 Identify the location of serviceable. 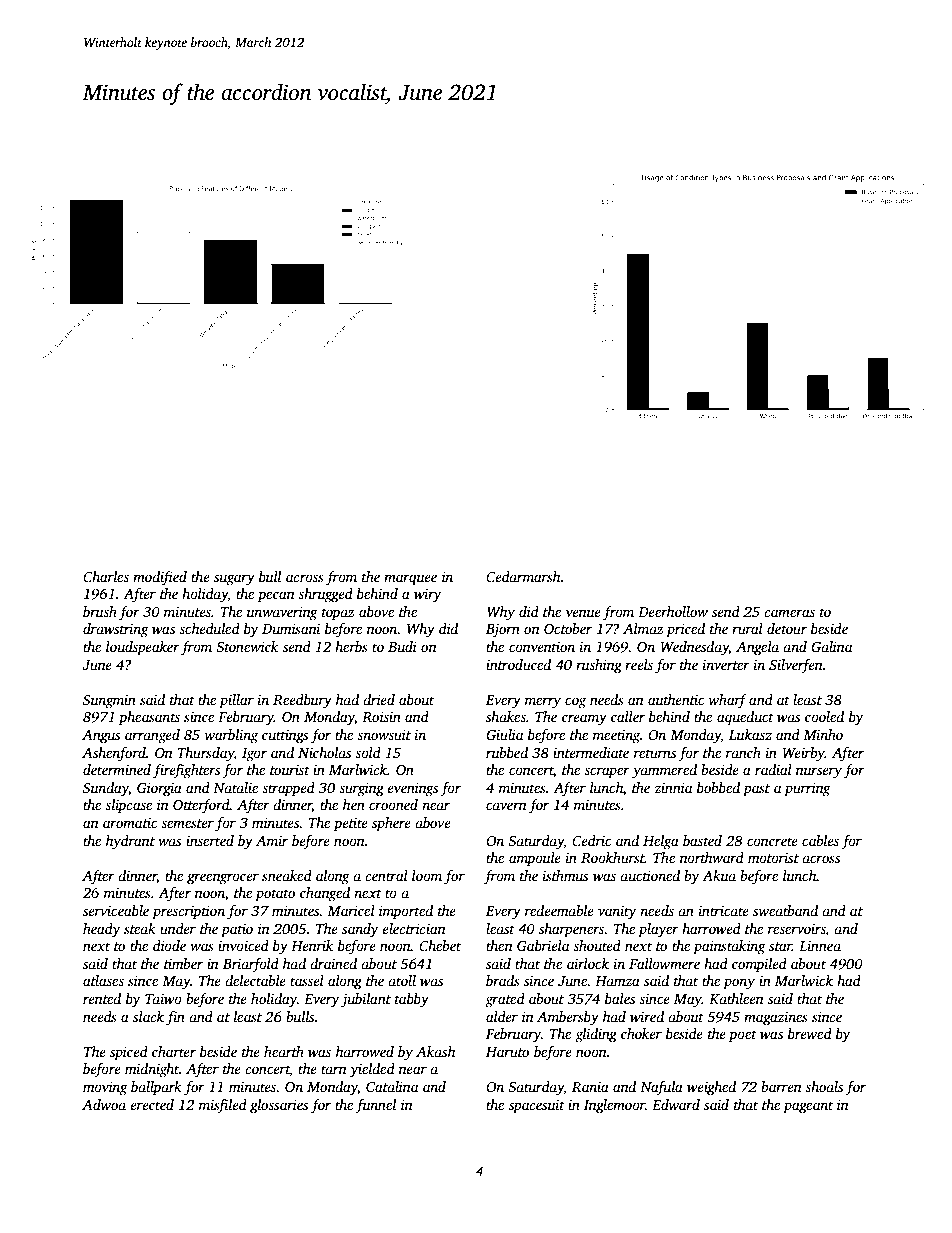
(116, 910).
